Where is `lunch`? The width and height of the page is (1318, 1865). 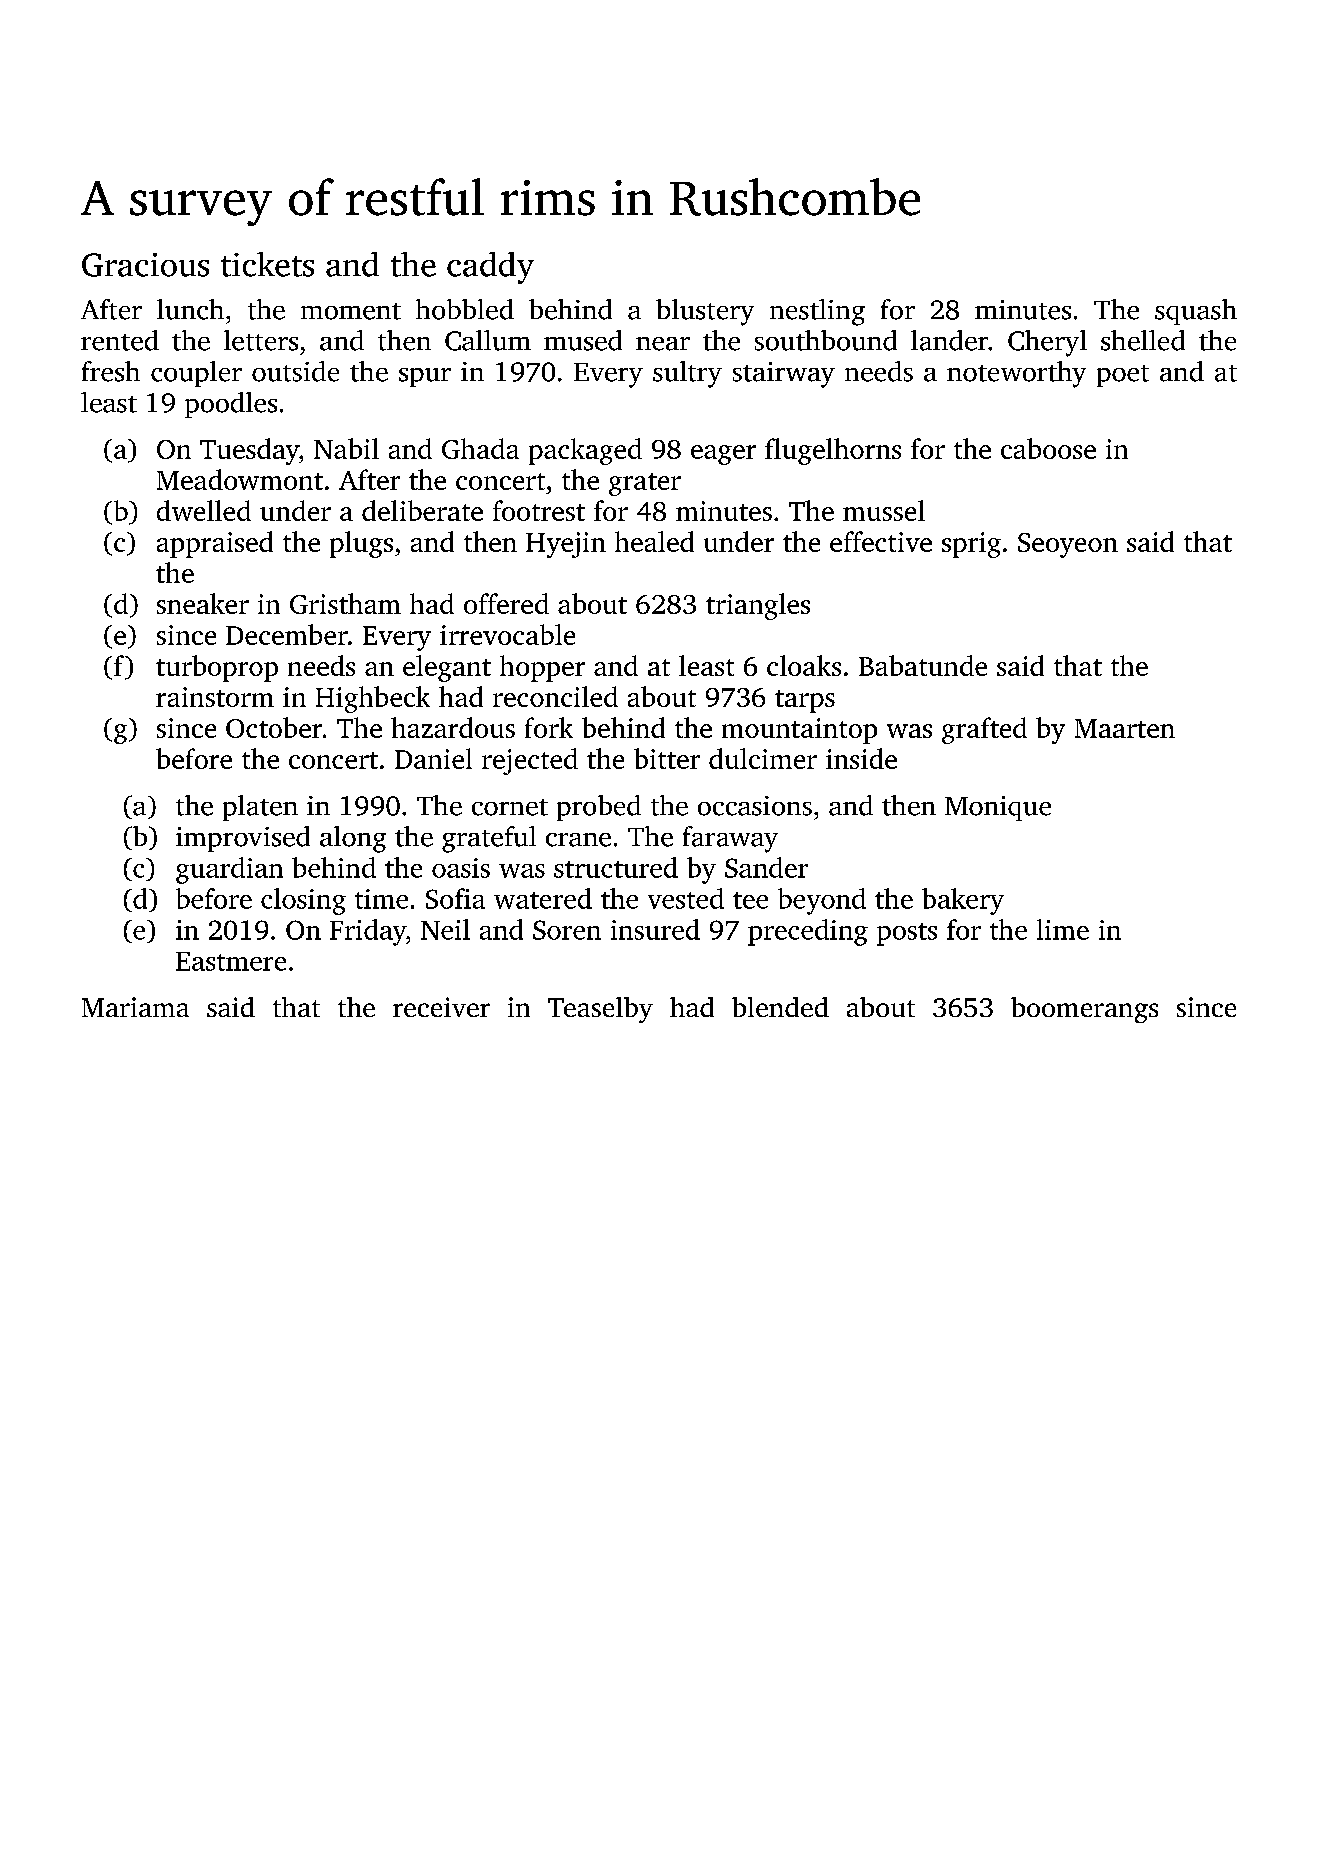 lunch is located at coordinates (190, 309).
